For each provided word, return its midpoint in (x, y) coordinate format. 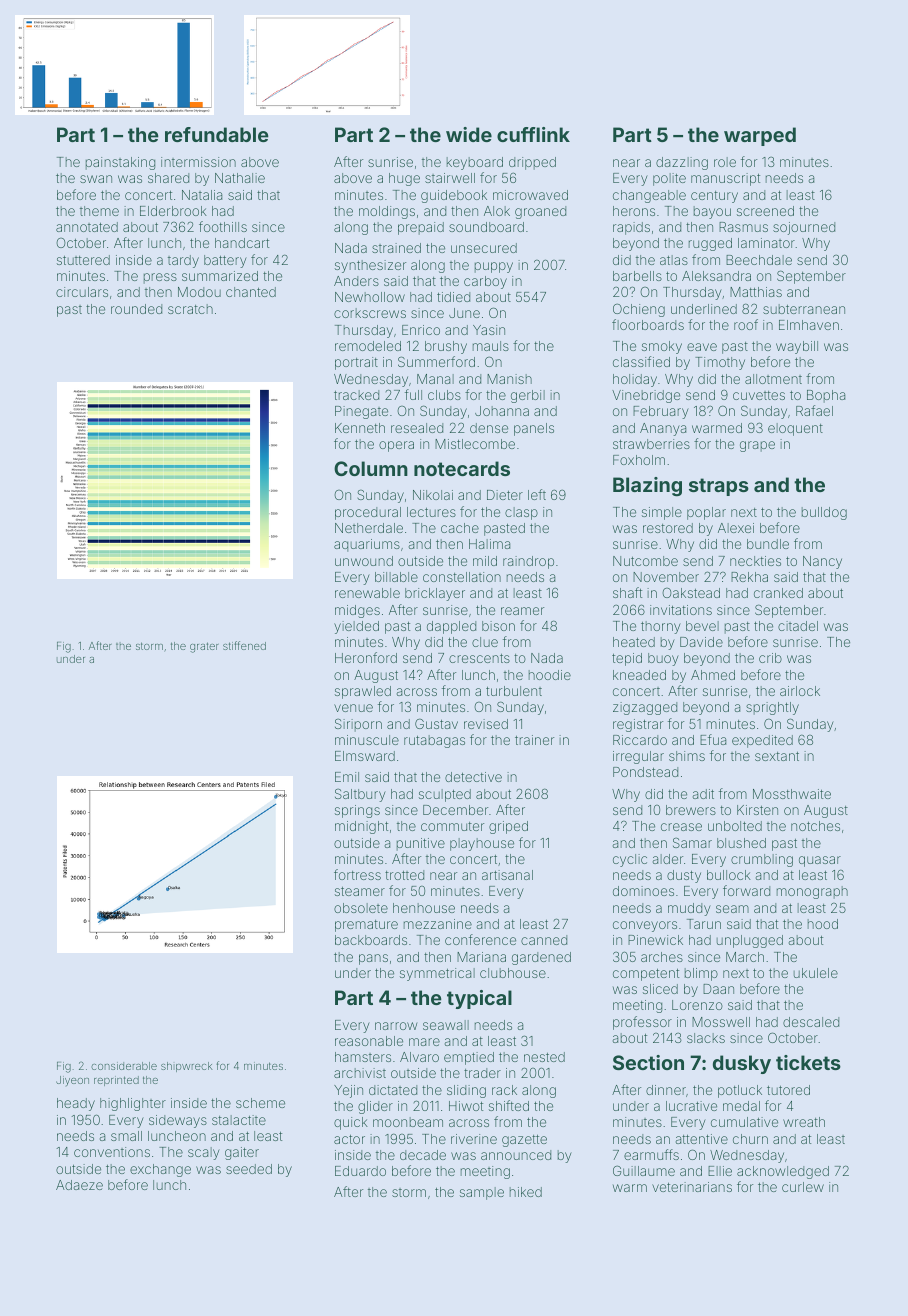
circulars (82, 292)
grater (204, 647)
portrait (356, 363)
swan (96, 179)
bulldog (824, 513)
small (126, 1136)
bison (498, 626)
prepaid (421, 228)
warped (760, 136)
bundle (768, 544)
